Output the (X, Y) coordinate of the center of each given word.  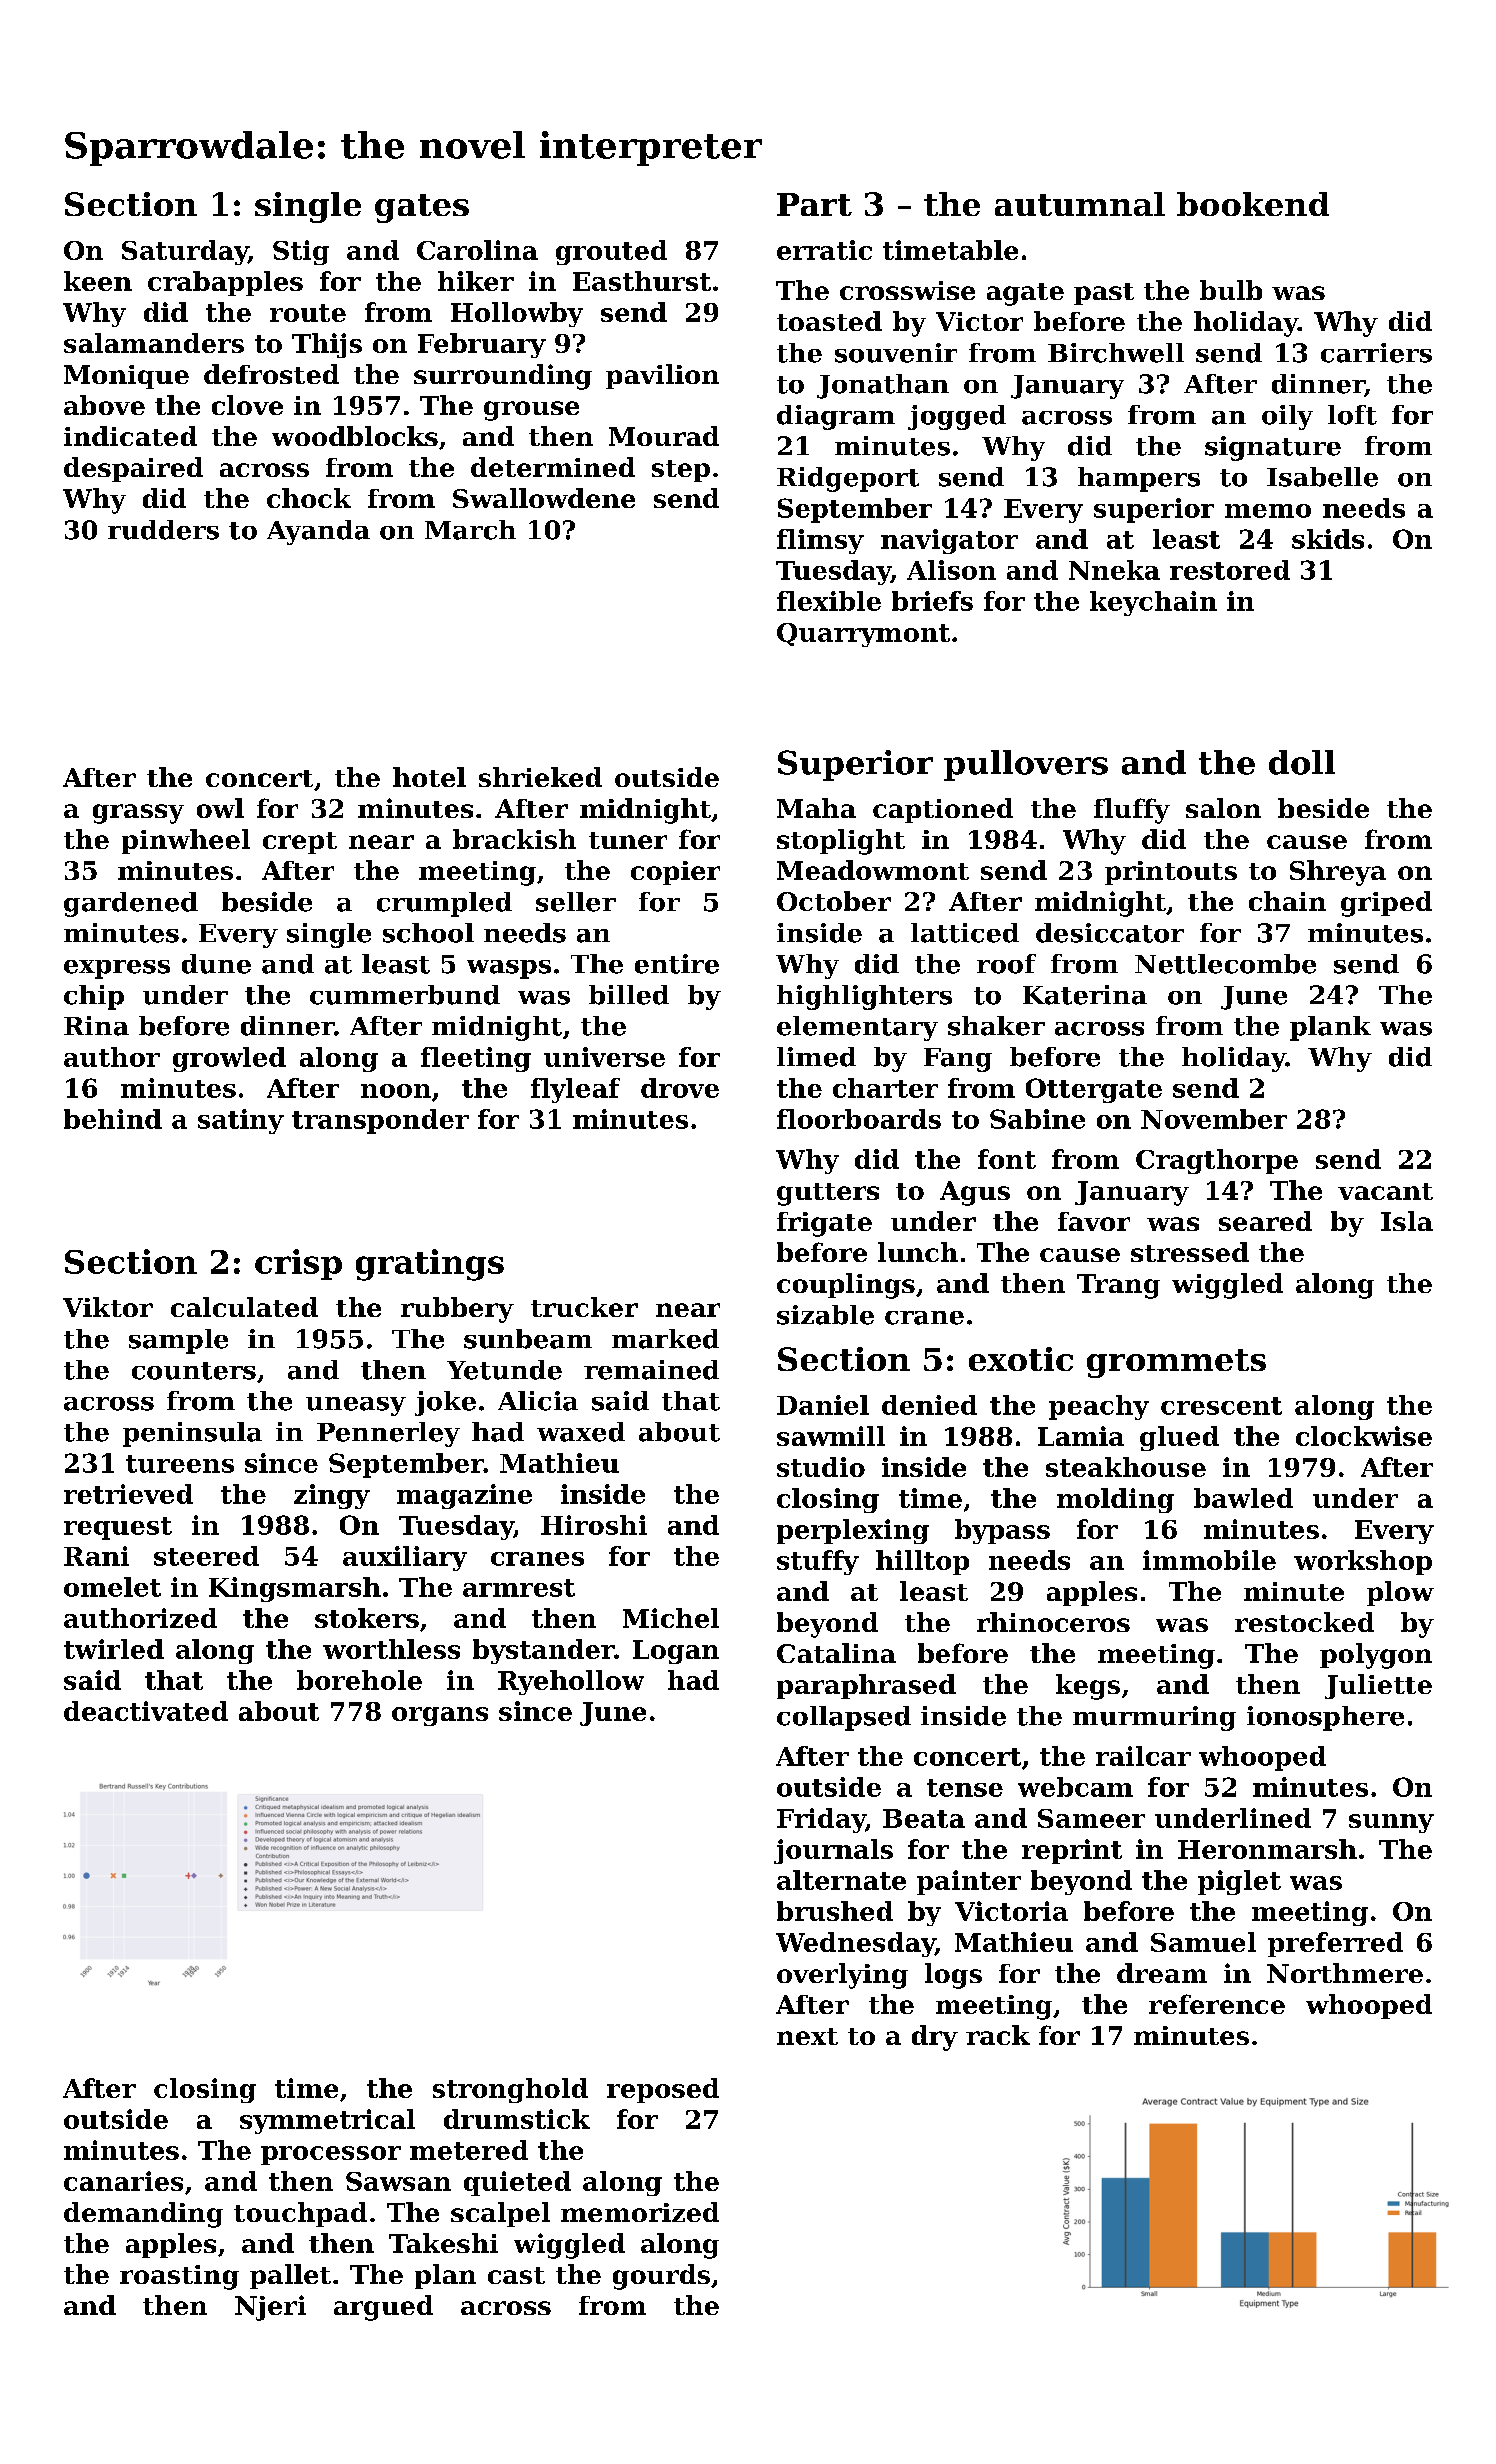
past (1104, 294)
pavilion (662, 376)
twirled (114, 1649)
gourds (661, 2277)
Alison (951, 570)
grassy (138, 814)
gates (422, 208)
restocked (1304, 1622)
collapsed (844, 1718)
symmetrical (327, 2121)
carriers (1376, 353)
